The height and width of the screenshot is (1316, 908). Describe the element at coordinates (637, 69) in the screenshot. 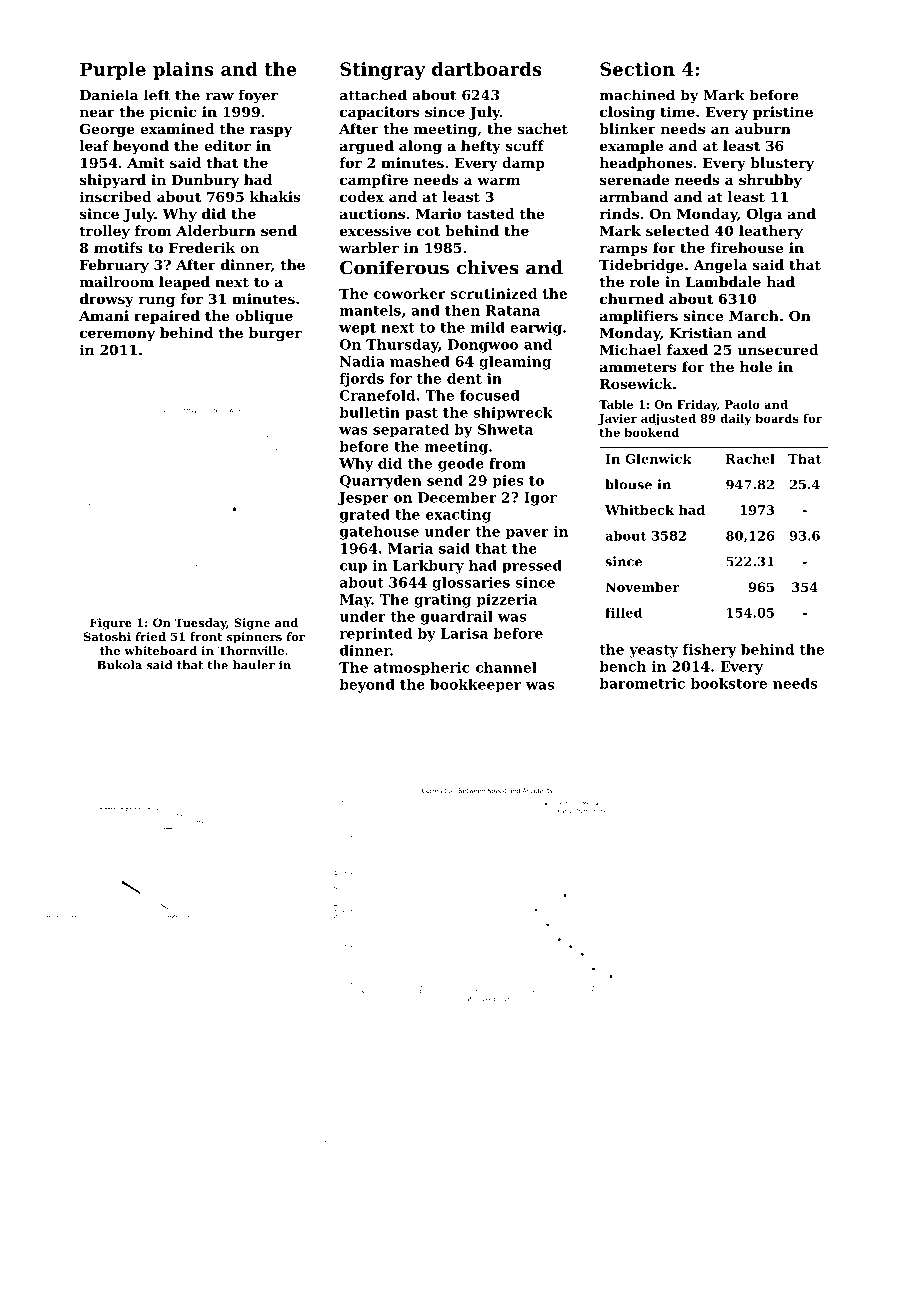

I see `Section` at that location.
